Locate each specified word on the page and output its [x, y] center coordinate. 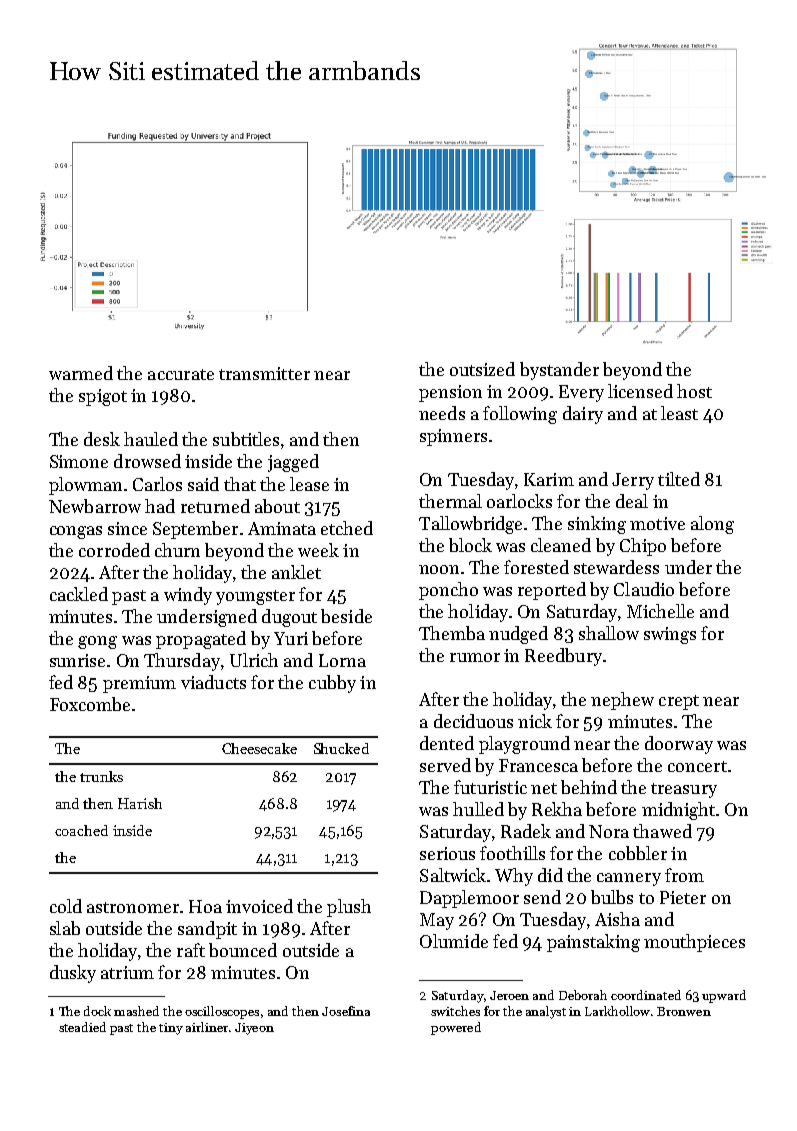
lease [309, 484]
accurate [181, 374]
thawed [662, 831]
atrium [127, 972]
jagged [293, 463]
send [542, 897]
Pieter [683, 897]
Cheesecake [259, 748]
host [694, 391]
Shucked [341, 748]
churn [177, 550]
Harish [140, 803]
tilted [679, 479]
